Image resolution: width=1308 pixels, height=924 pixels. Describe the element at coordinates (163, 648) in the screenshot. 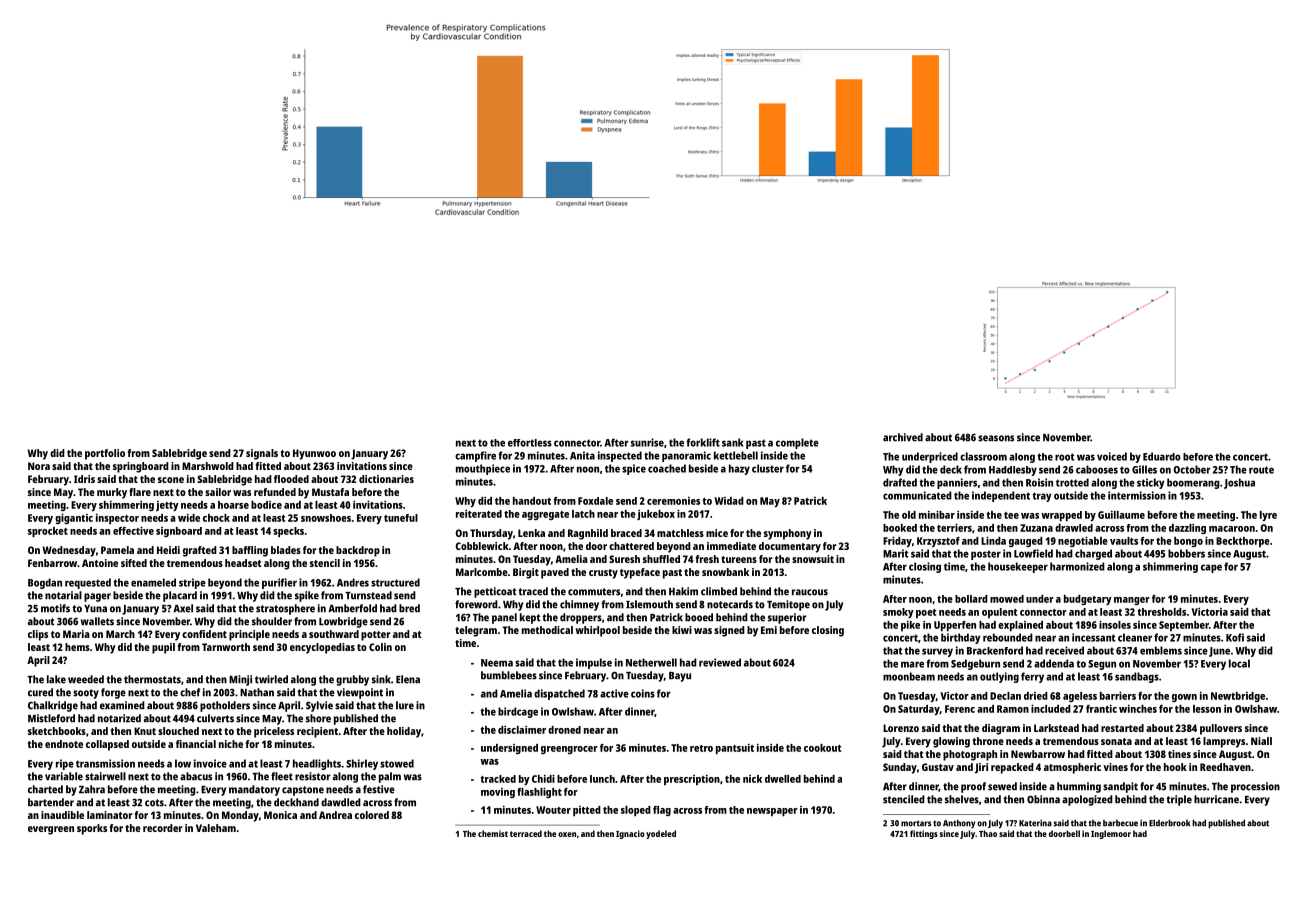

I see `pupil` at that location.
